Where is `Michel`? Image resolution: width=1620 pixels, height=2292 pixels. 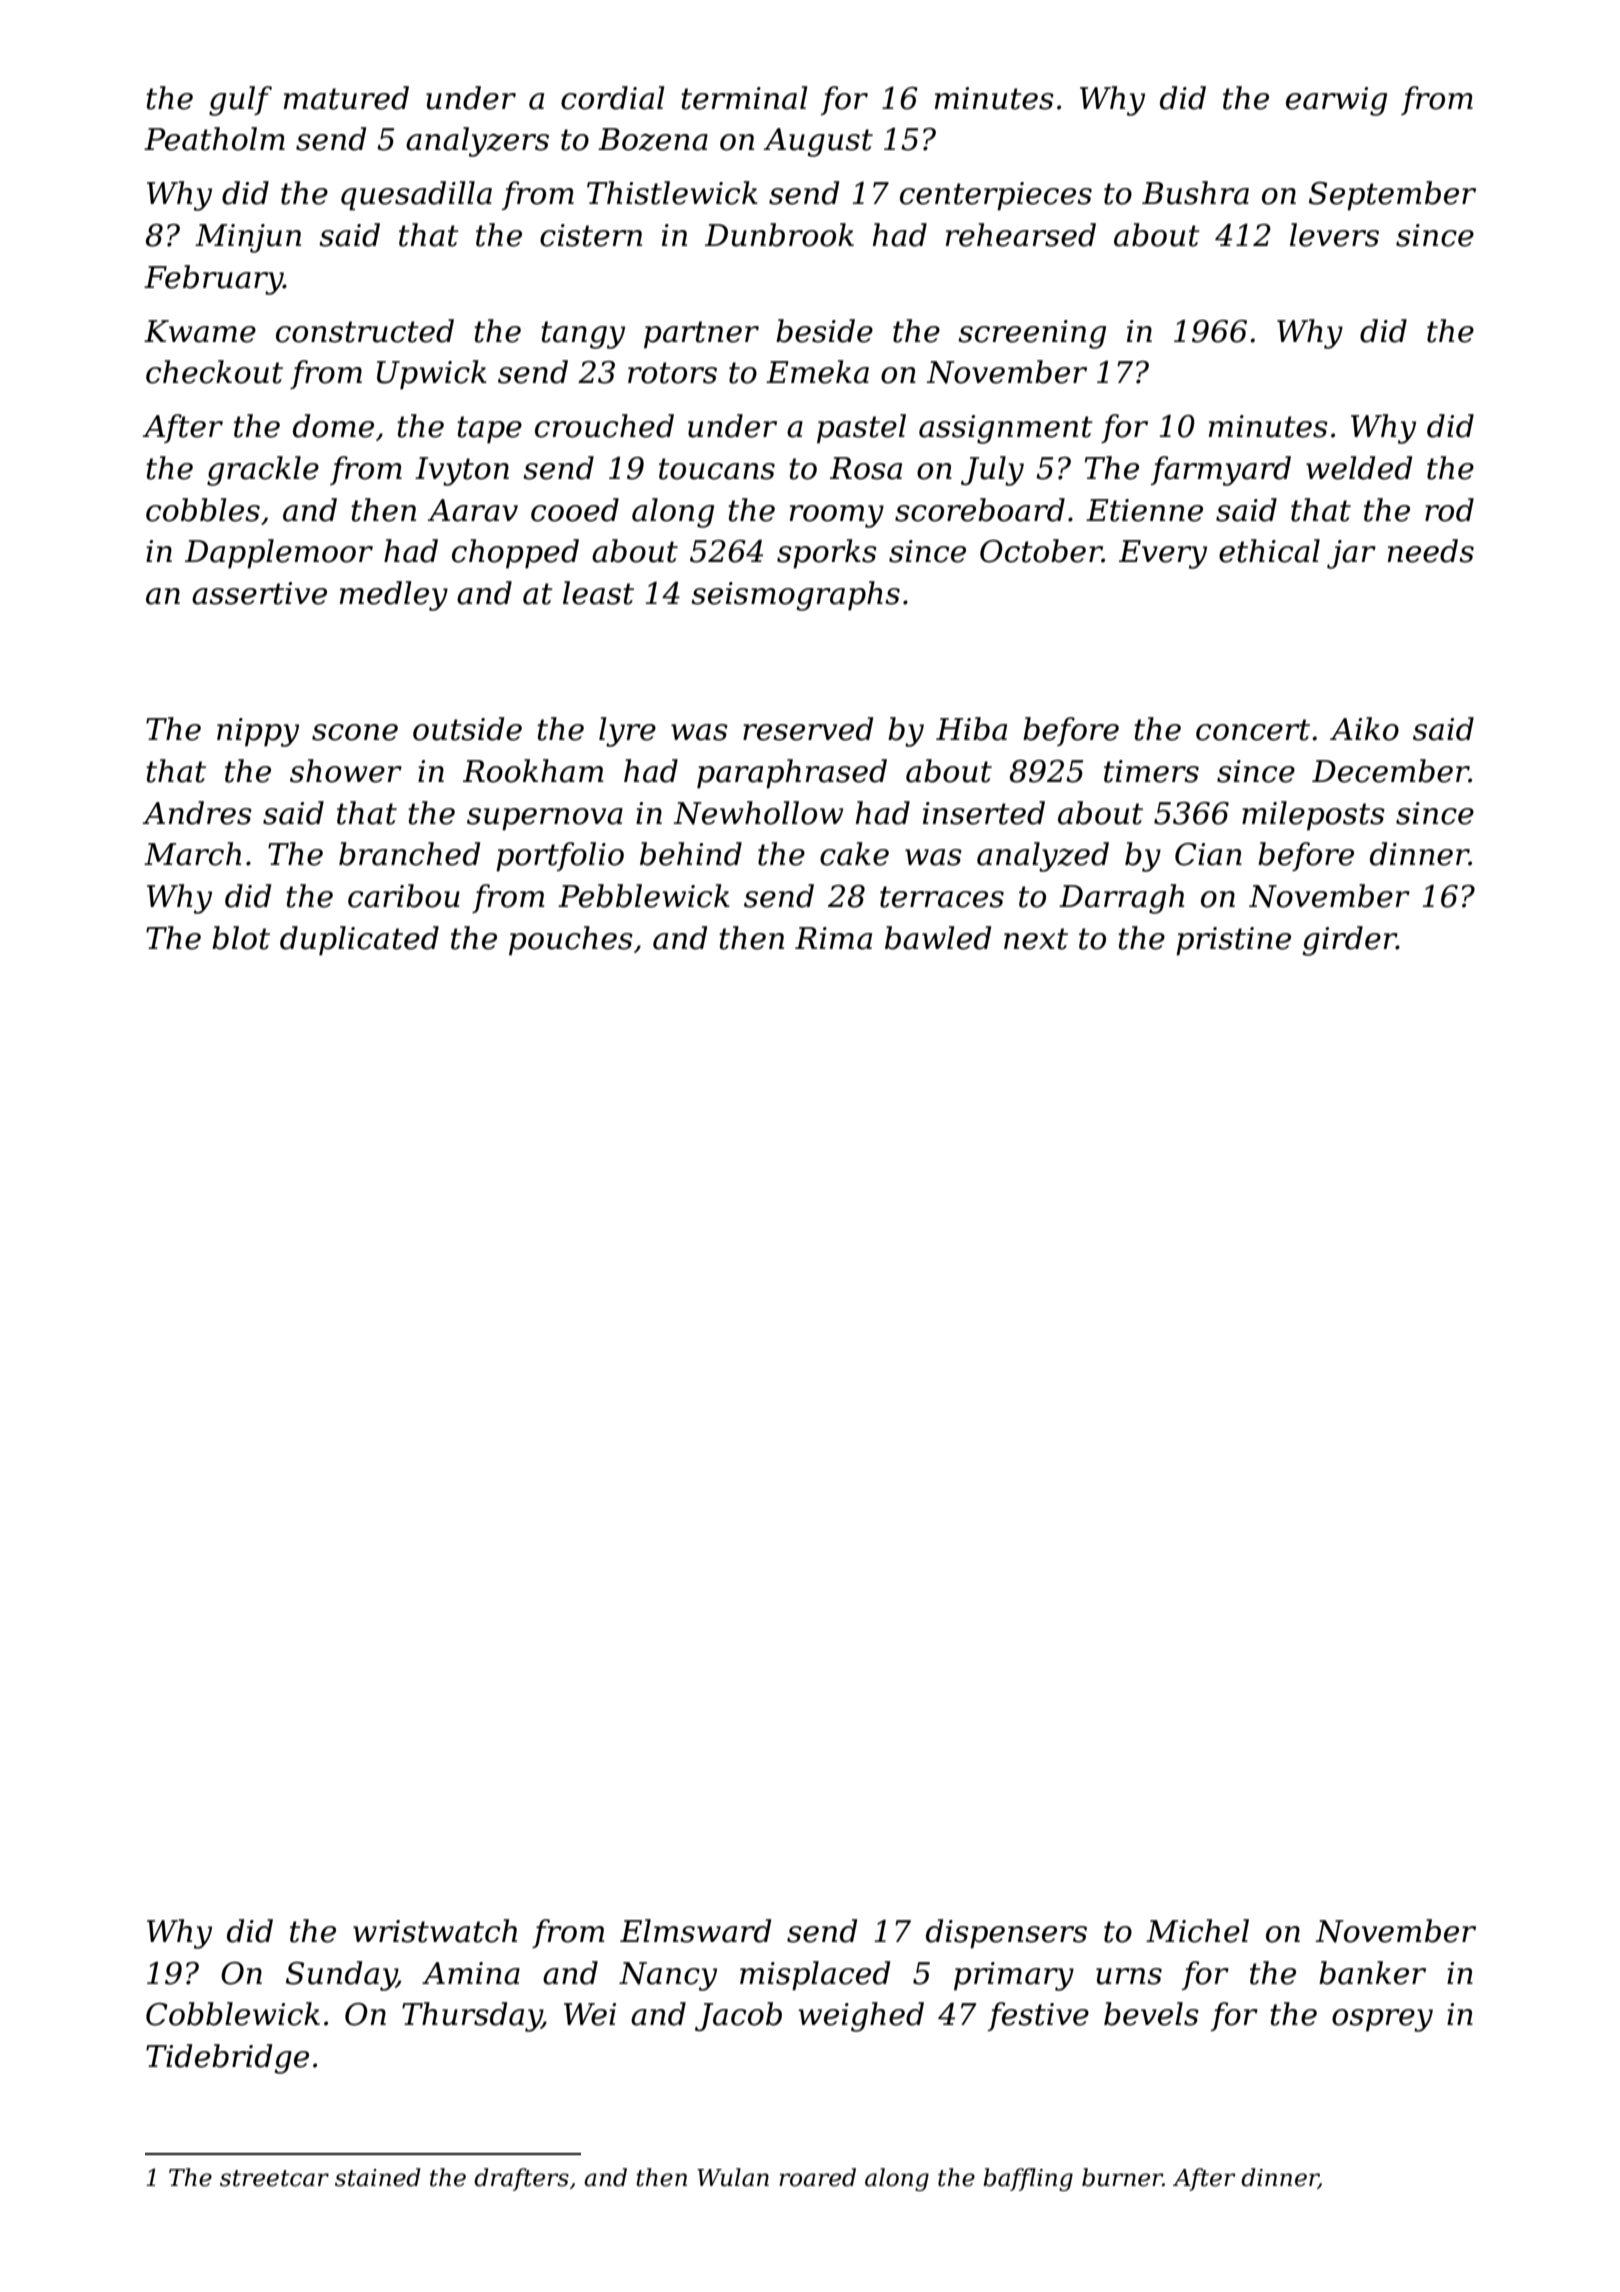 Michel is located at coordinates (1197, 1931).
